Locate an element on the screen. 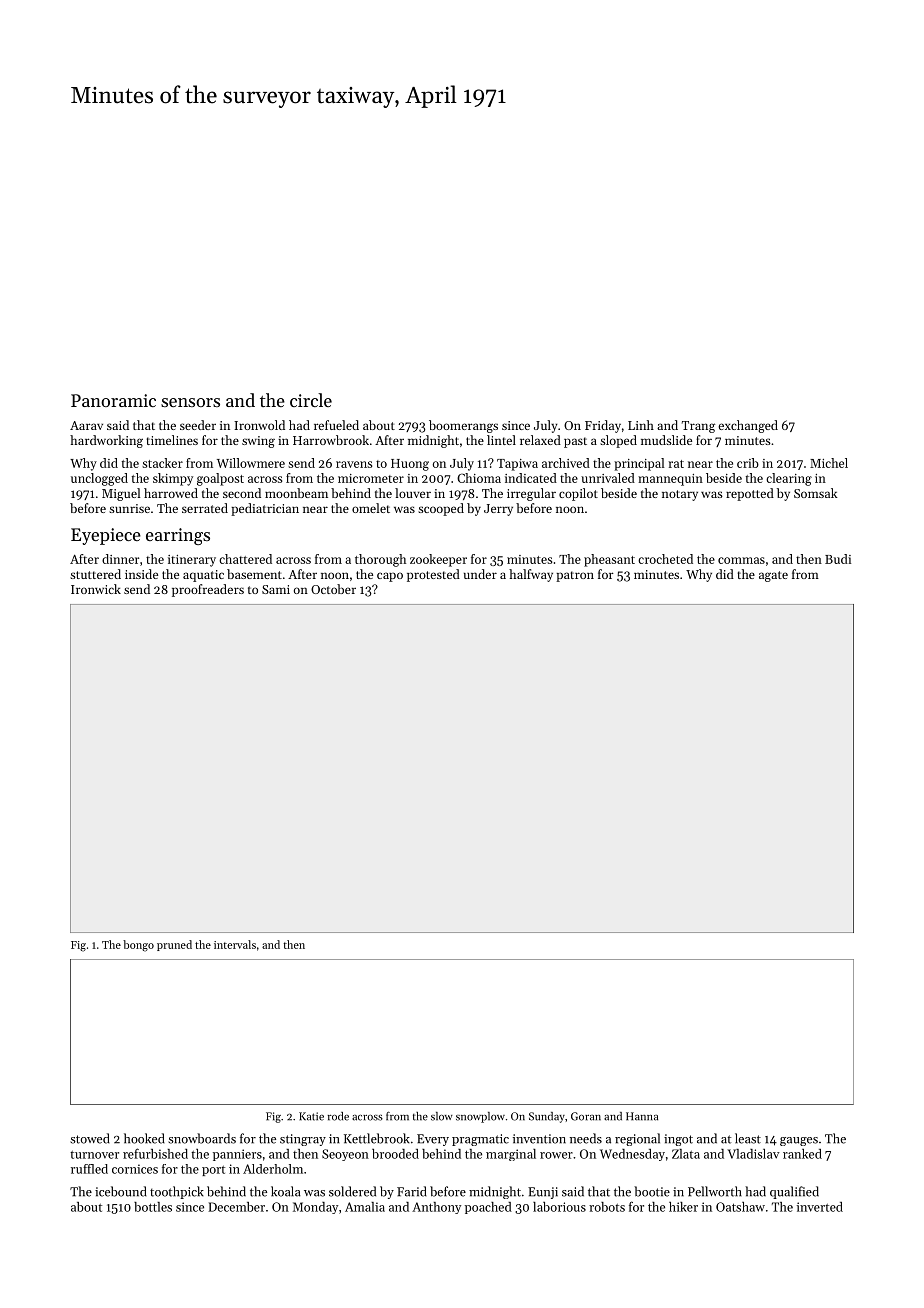  least is located at coordinates (748, 1138).
